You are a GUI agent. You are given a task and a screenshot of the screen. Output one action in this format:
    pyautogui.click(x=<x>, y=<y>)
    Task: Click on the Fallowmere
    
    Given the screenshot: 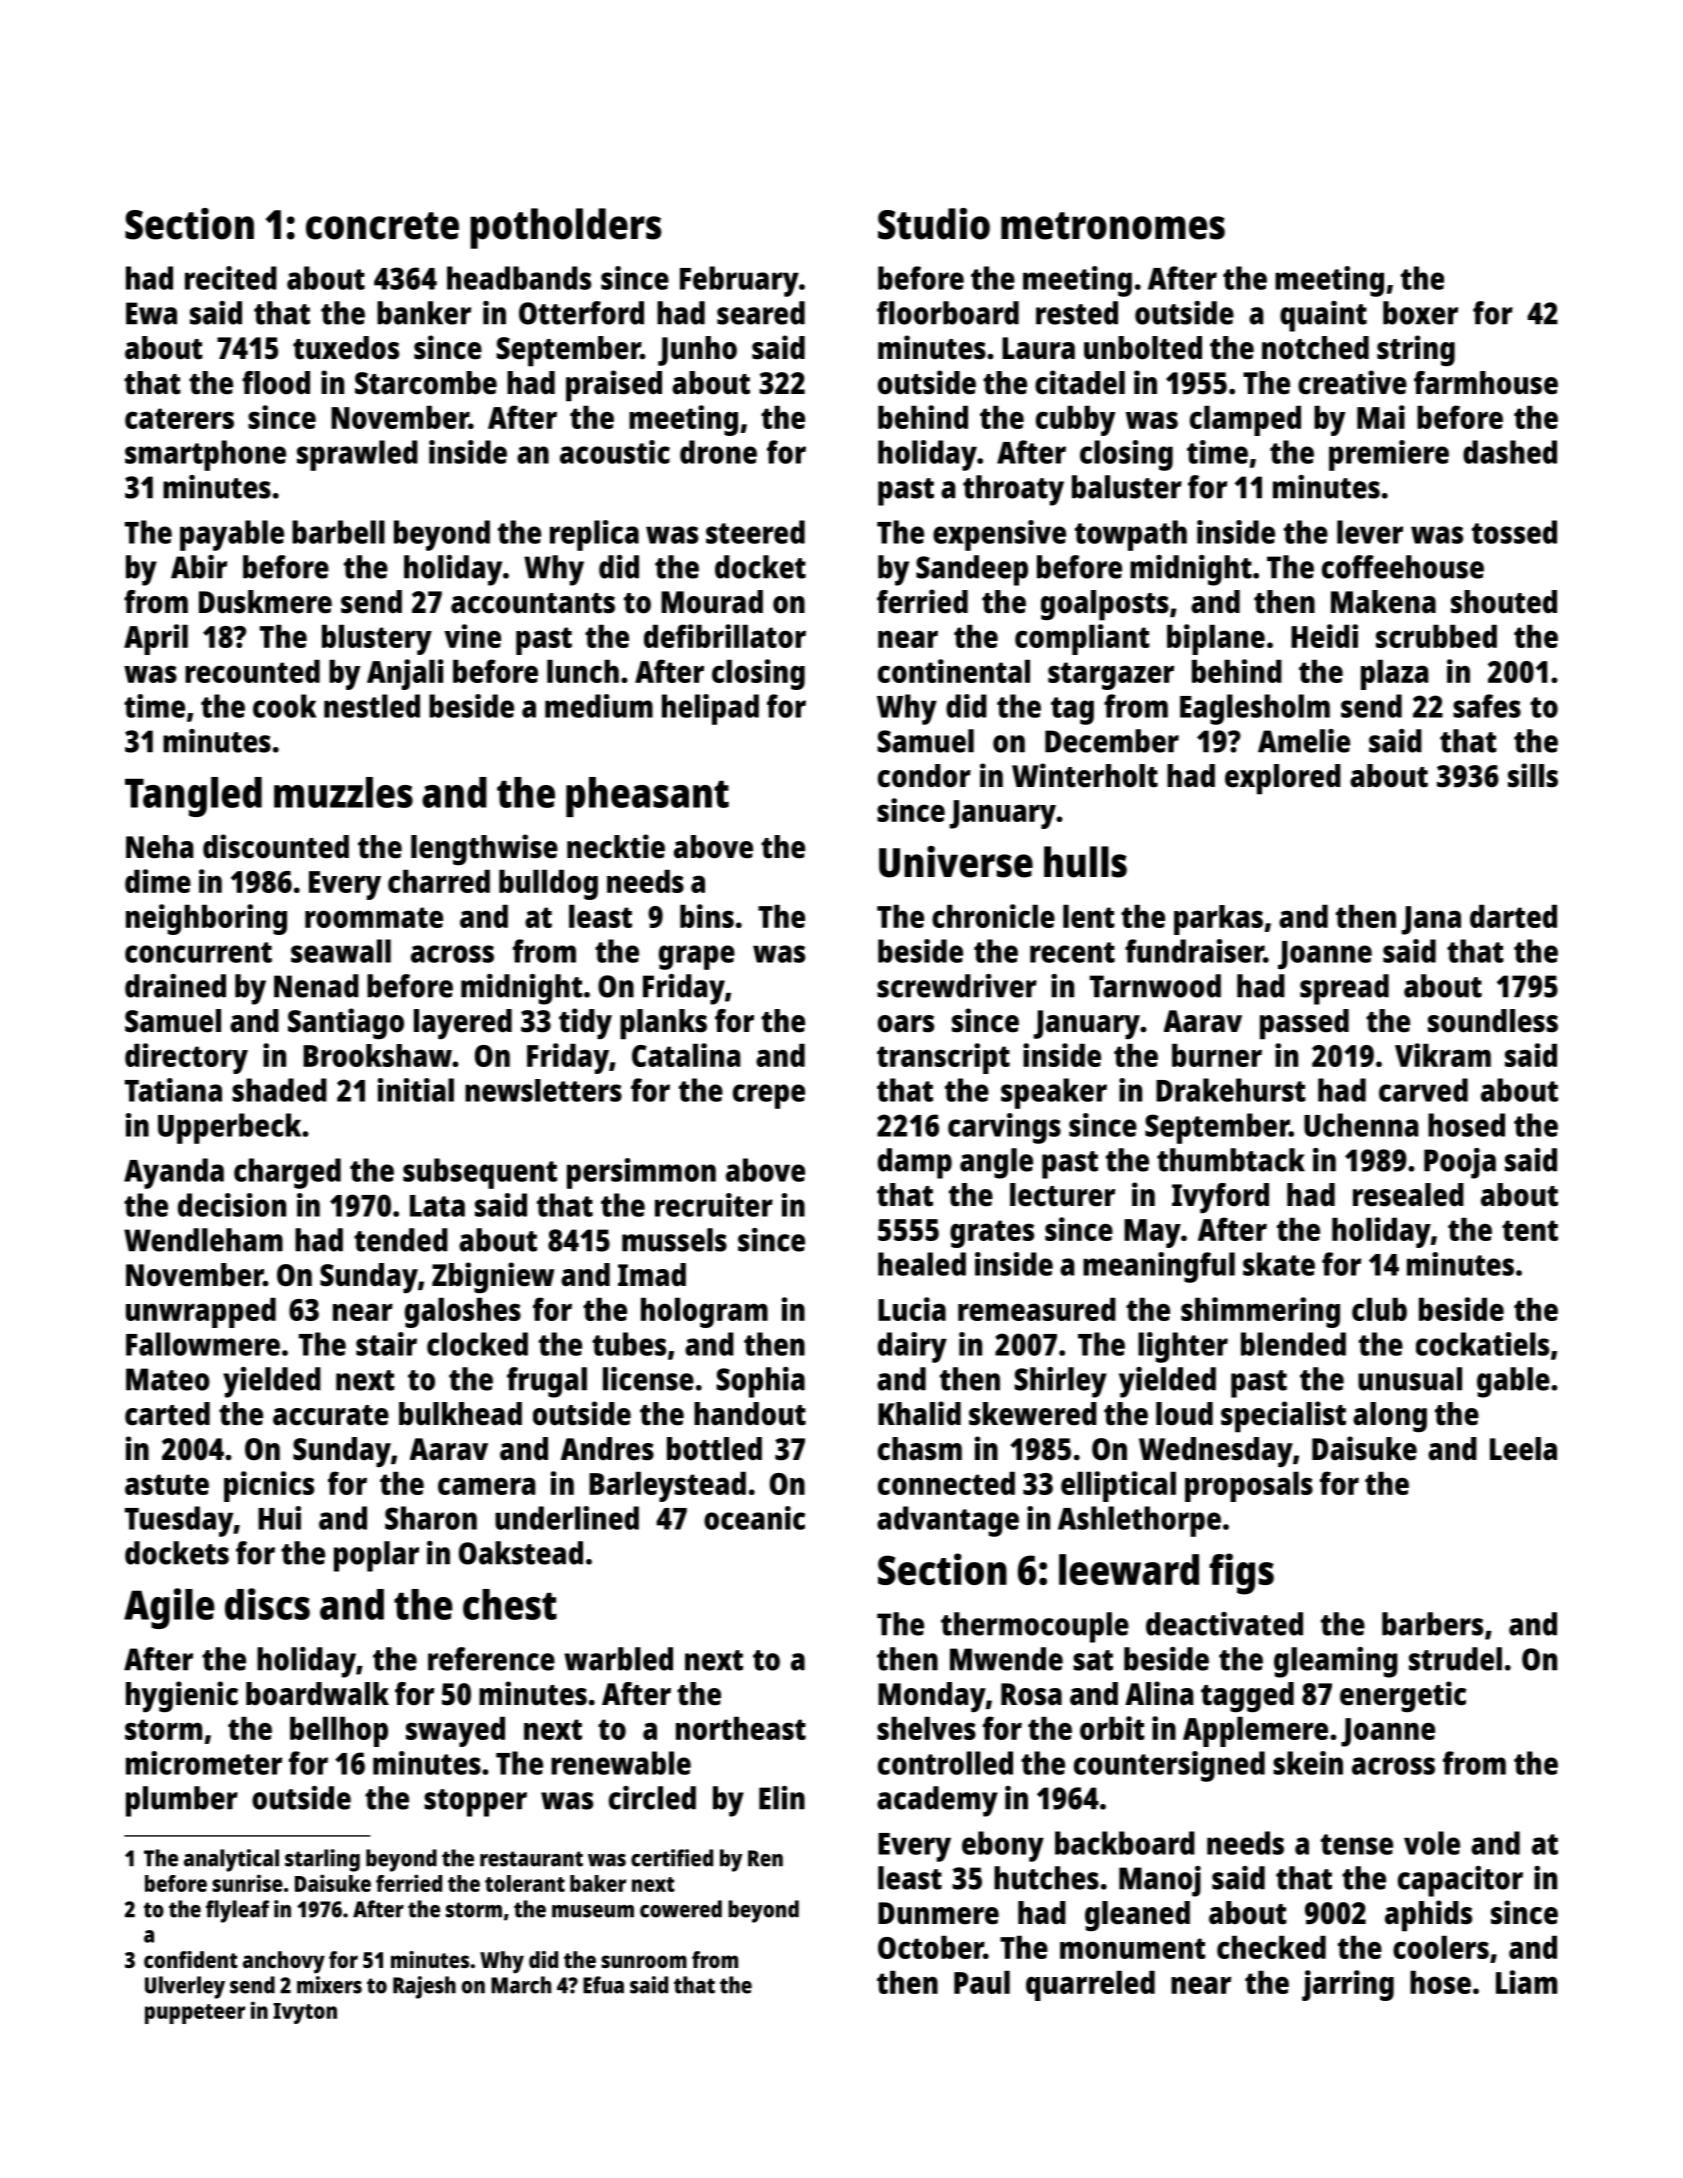 What is the action you would take?
    pyautogui.click(x=203, y=1344)
